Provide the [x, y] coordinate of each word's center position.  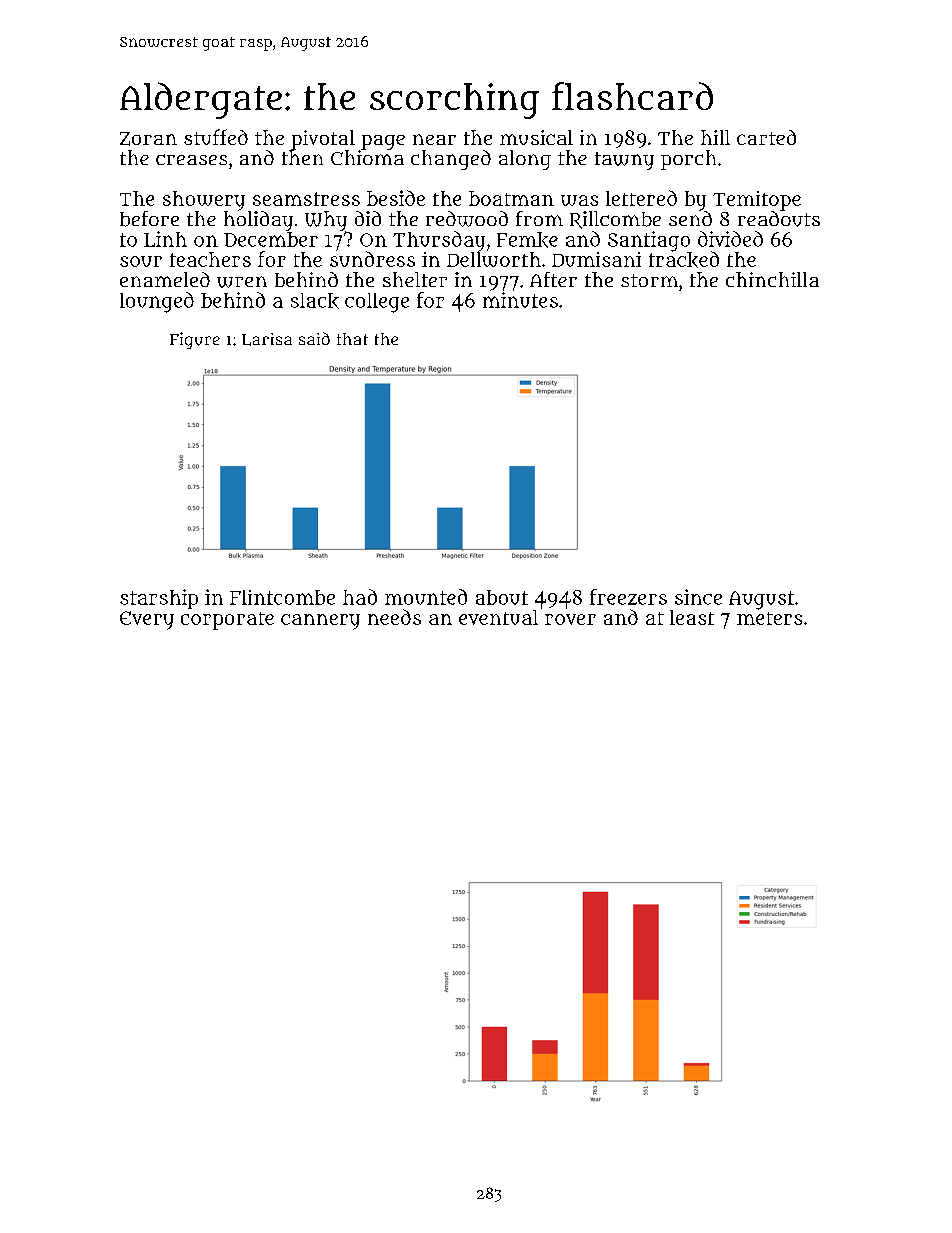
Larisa [267, 339]
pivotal [323, 140]
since [698, 597]
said [314, 338]
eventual [498, 617]
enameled [165, 279]
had [360, 597]
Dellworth [494, 259]
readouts [779, 219]
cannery [320, 622]
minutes [520, 300]
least [692, 617]
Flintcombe [282, 597]
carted [766, 137]
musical [536, 137]
